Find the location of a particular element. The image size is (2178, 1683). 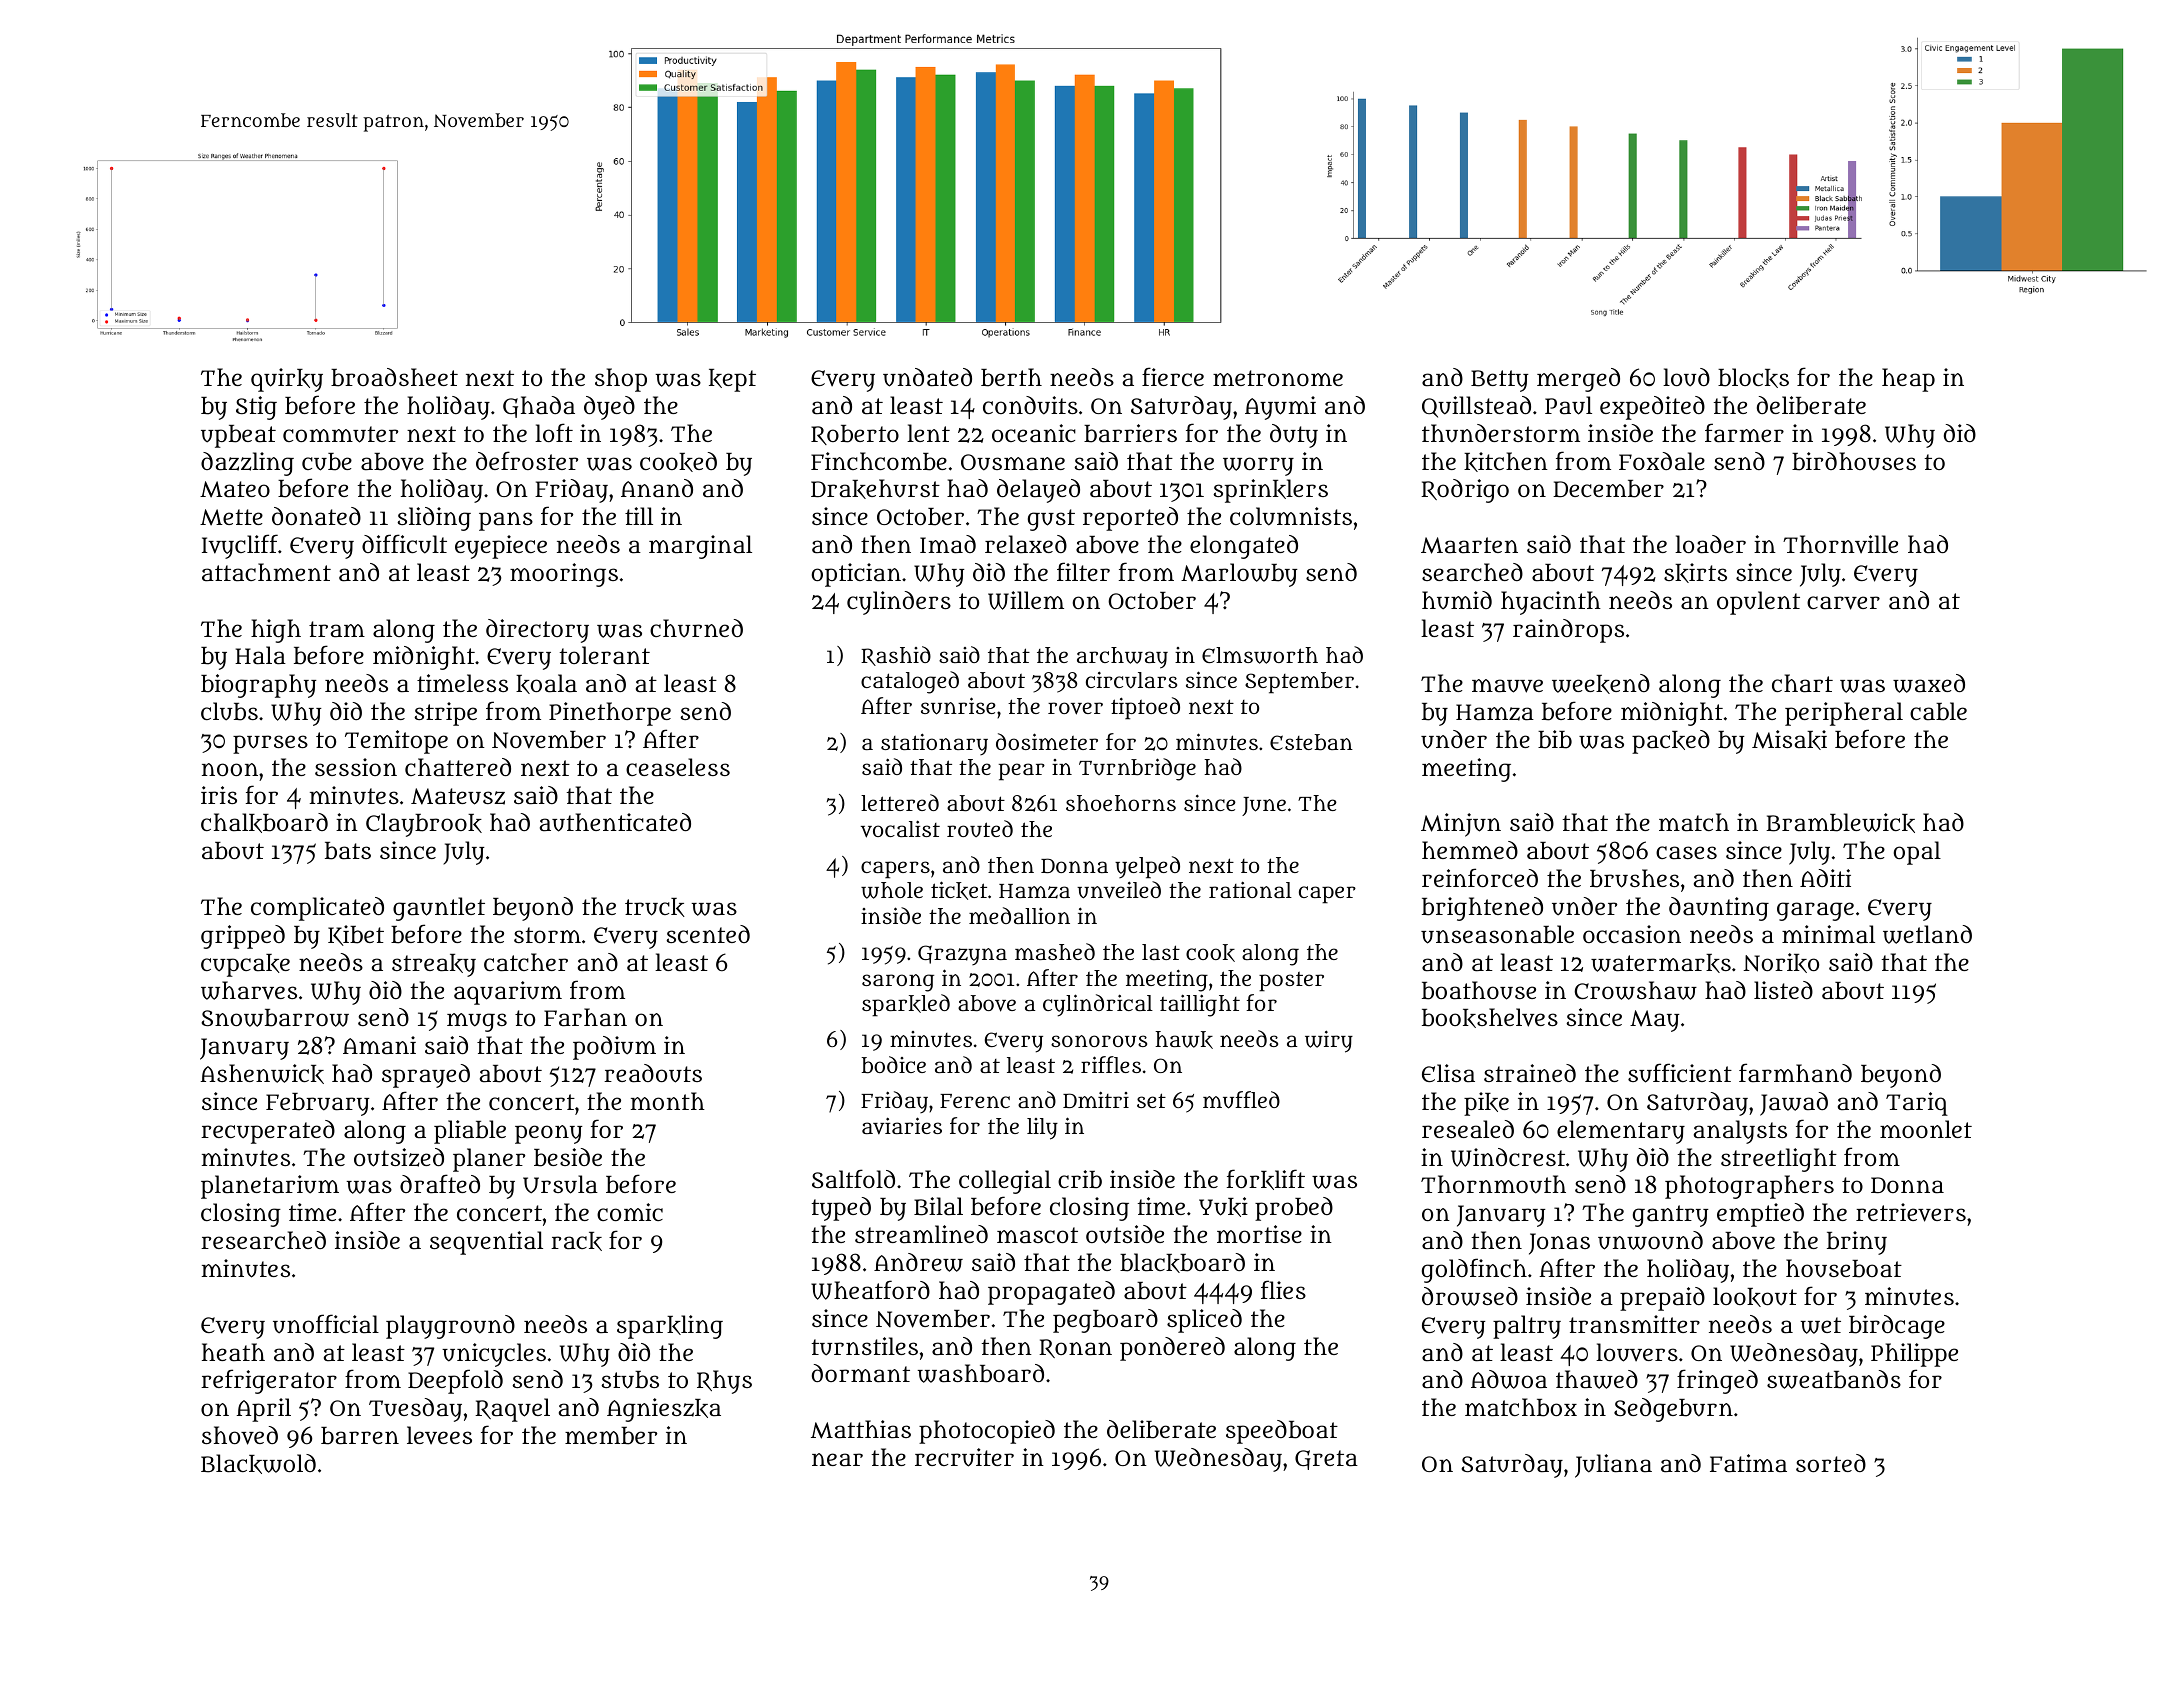

Rhys is located at coordinates (724, 1382).
